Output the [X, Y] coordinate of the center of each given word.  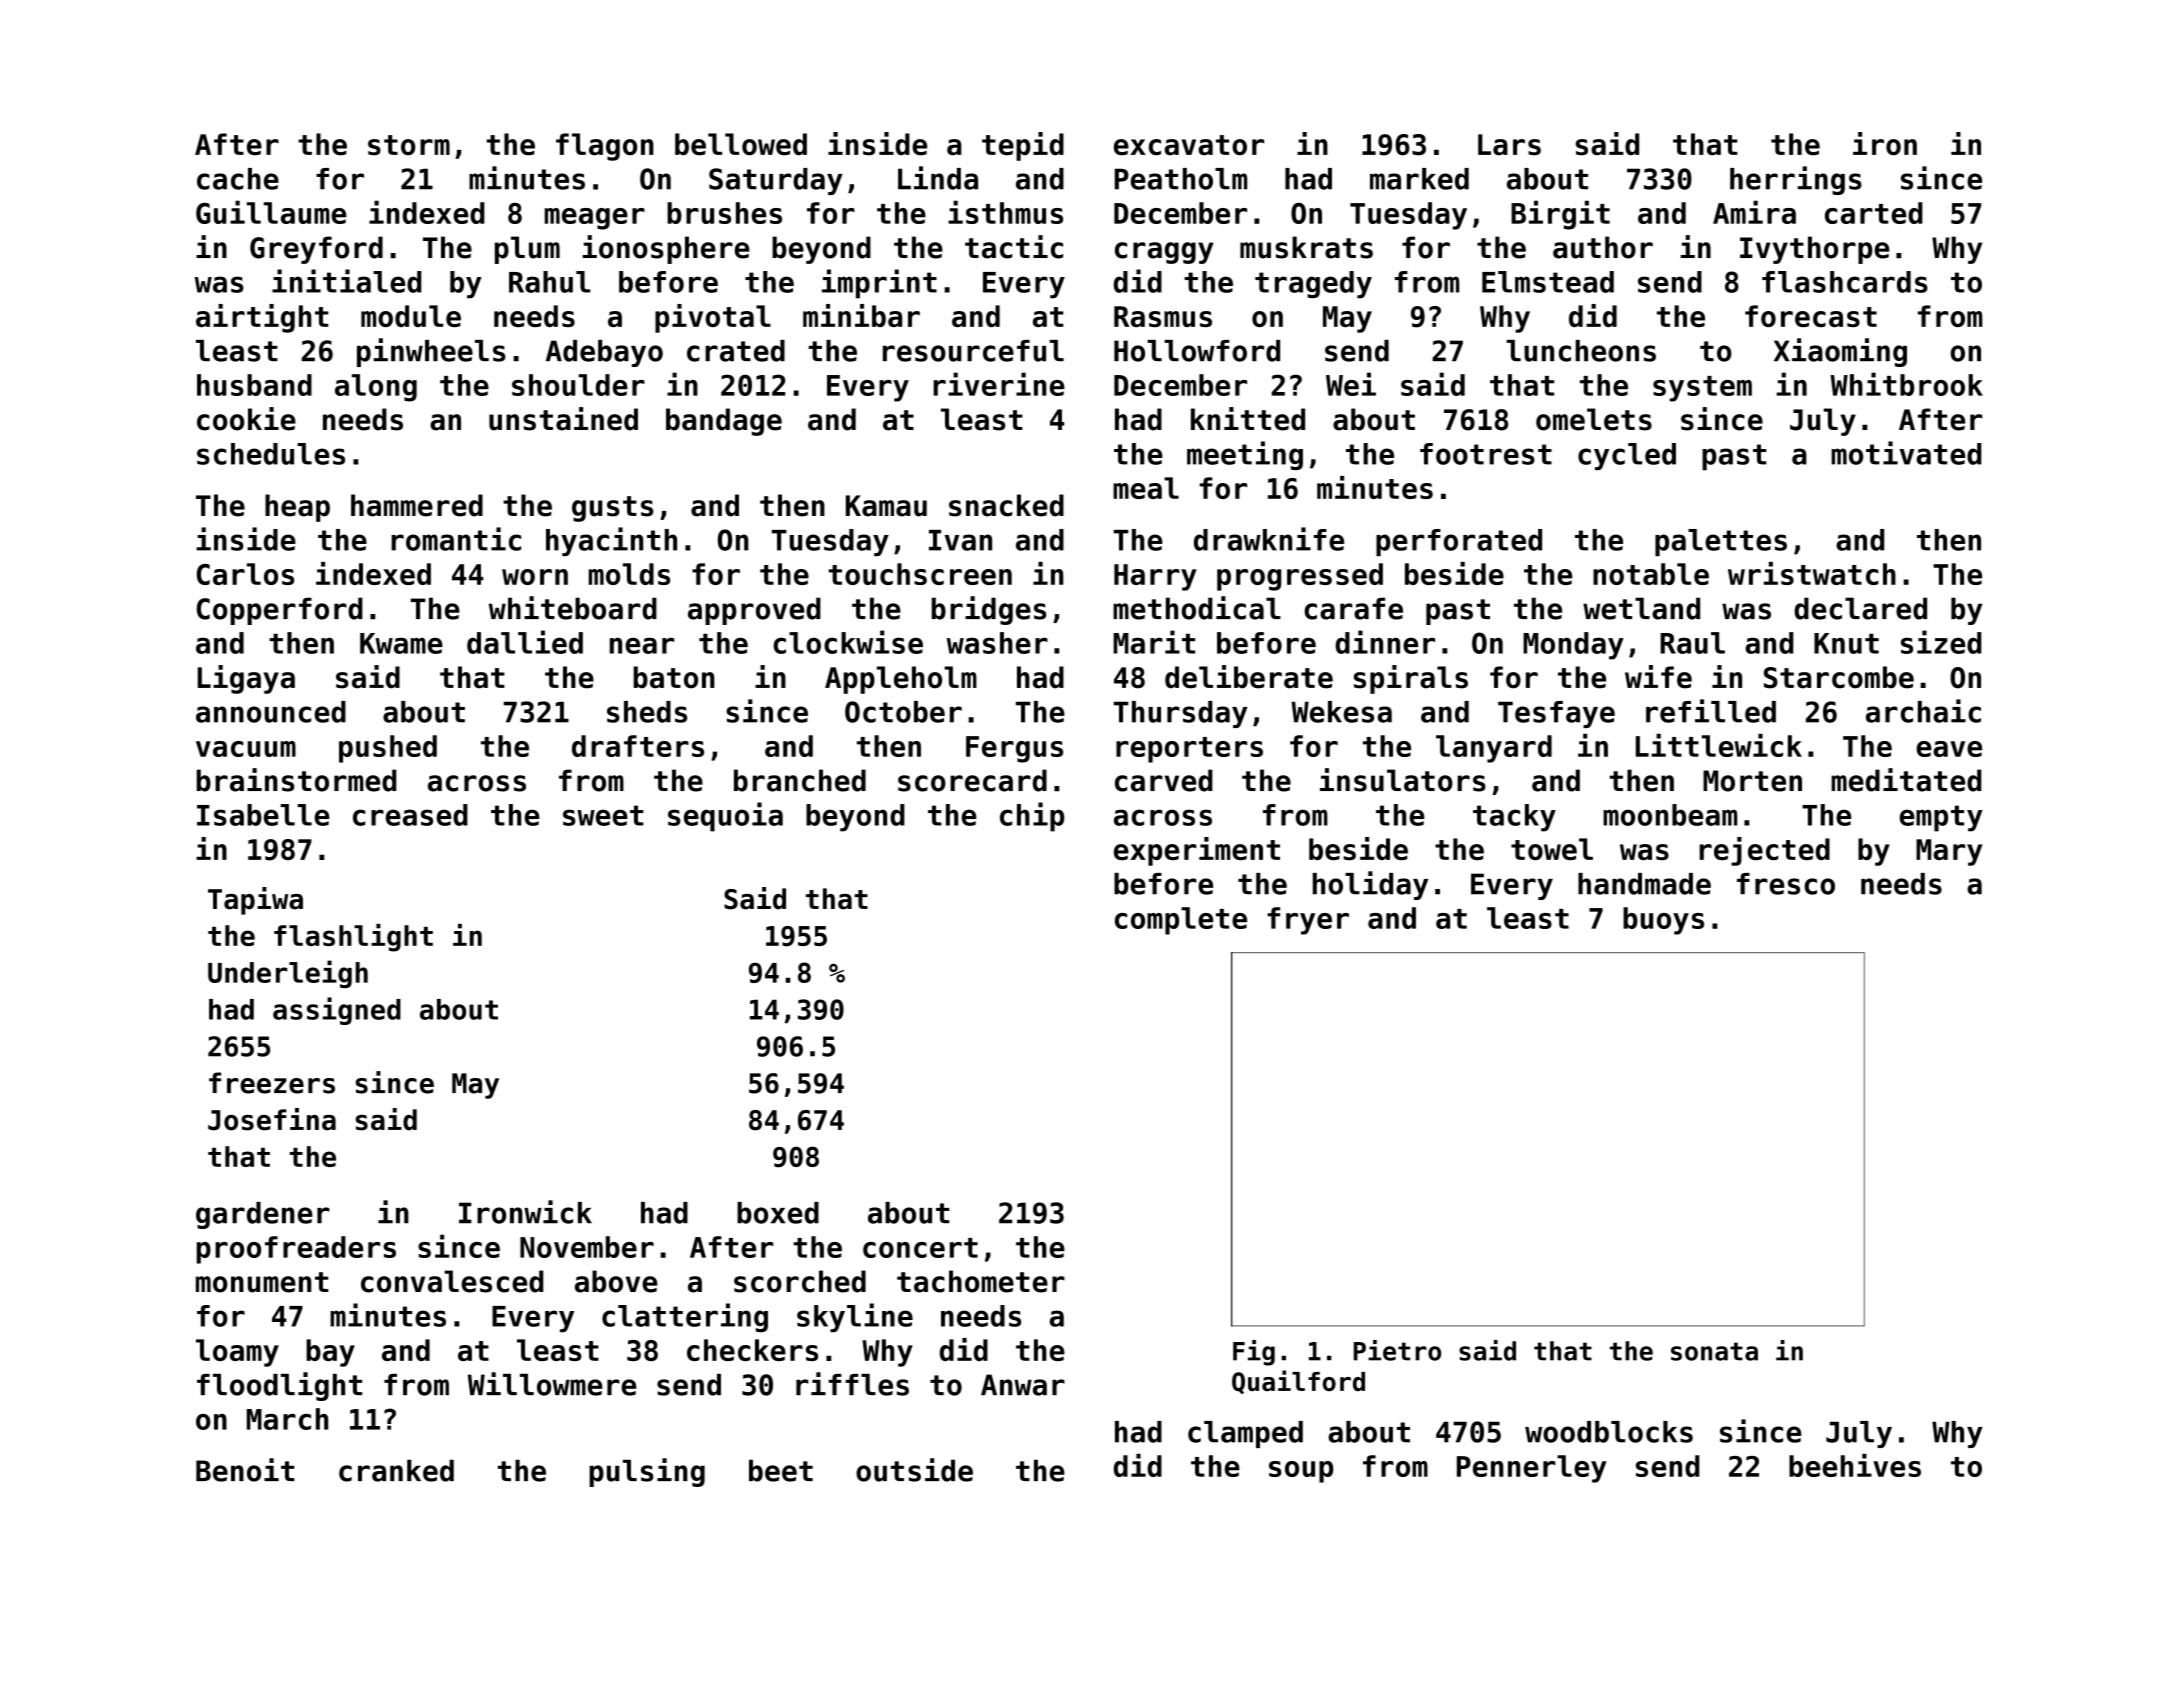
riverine [999, 384]
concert [920, 1248]
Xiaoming [1840, 352]
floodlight [279, 1386]
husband [254, 385]
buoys [1663, 921]
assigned [337, 1011]
